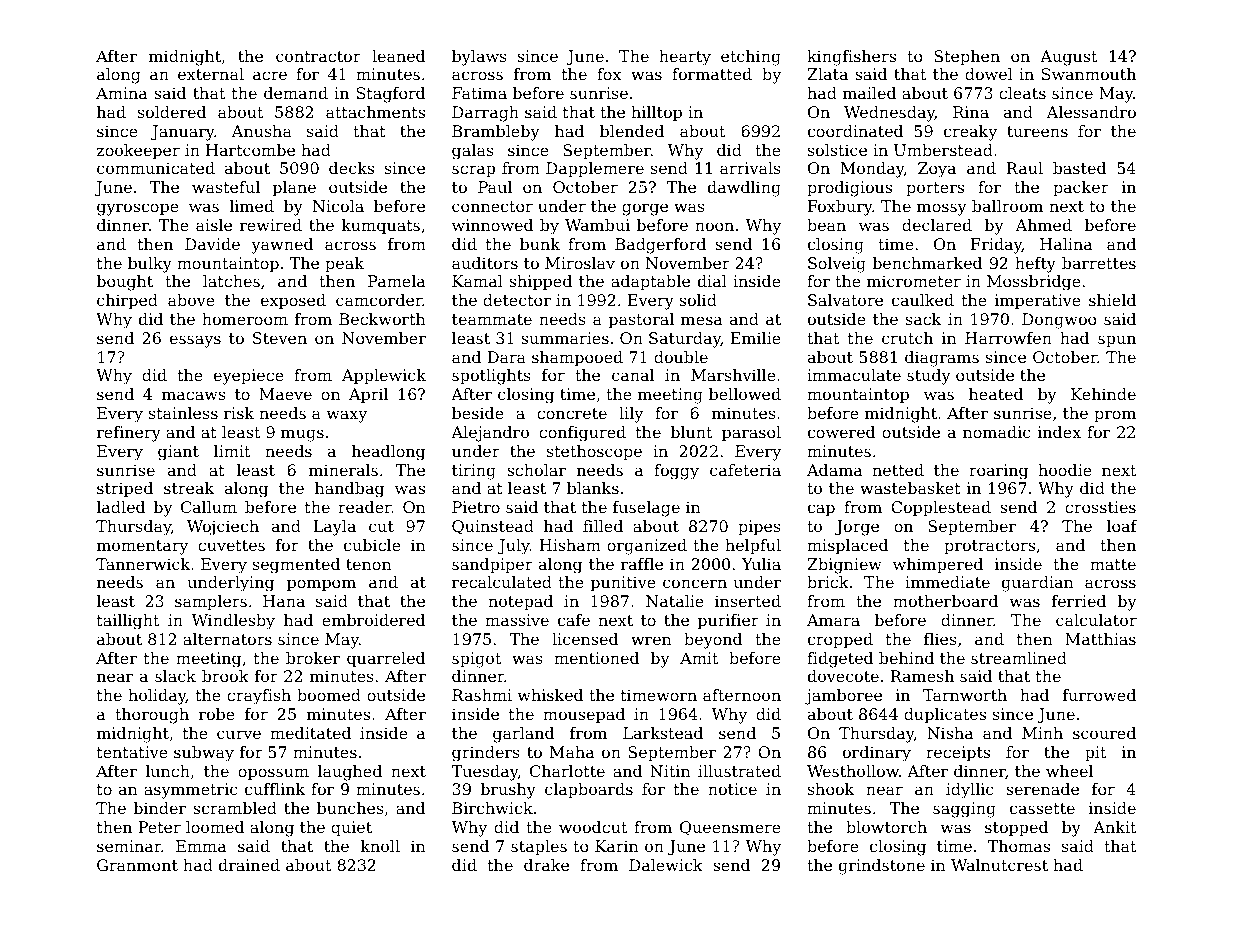 The height and width of the document is (952, 1233). I want to click on cowered, so click(841, 432).
